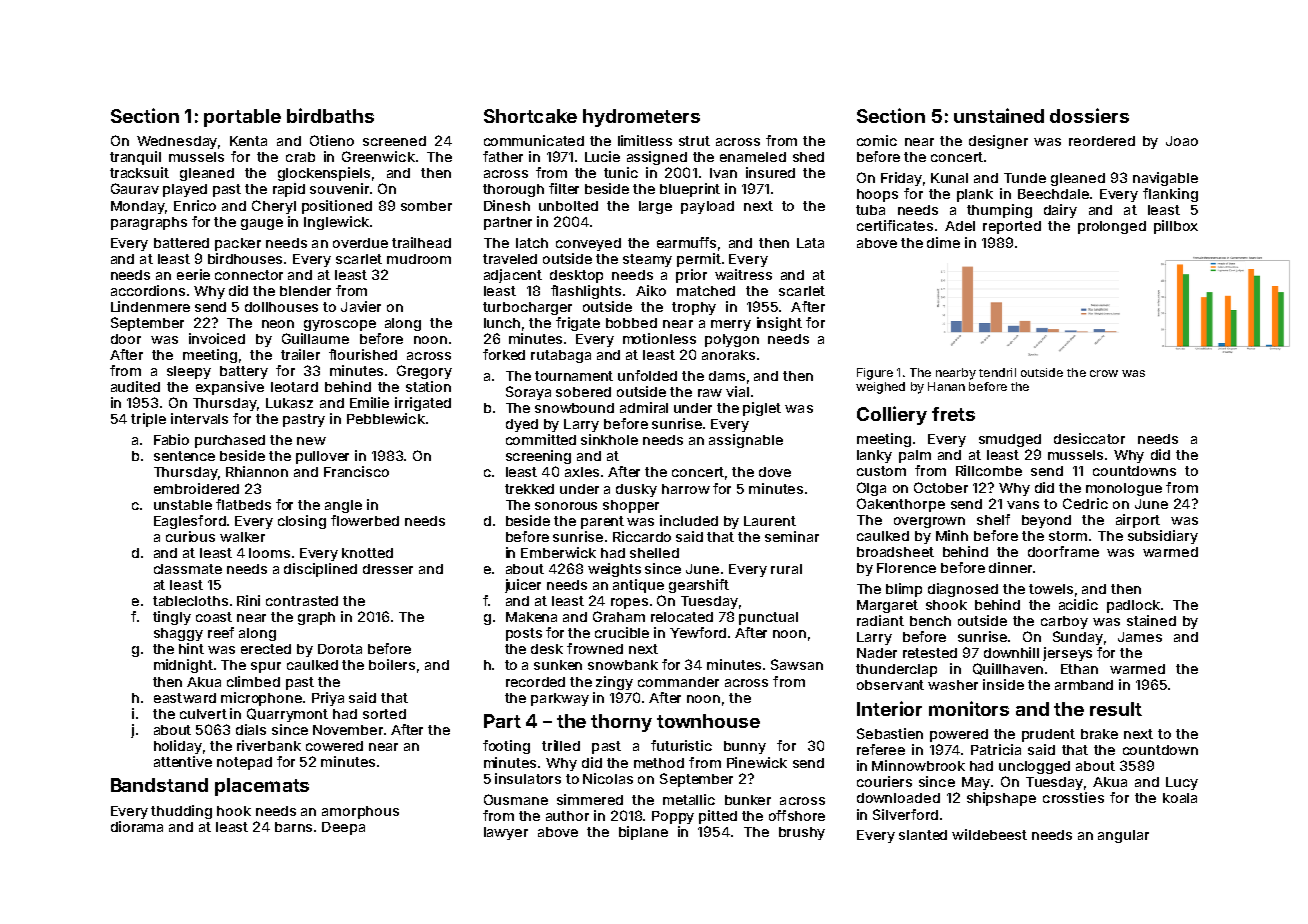 The image size is (1308, 924). What do you see at coordinates (969, 708) in the screenshot?
I see `monitors` at bounding box center [969, 708].
